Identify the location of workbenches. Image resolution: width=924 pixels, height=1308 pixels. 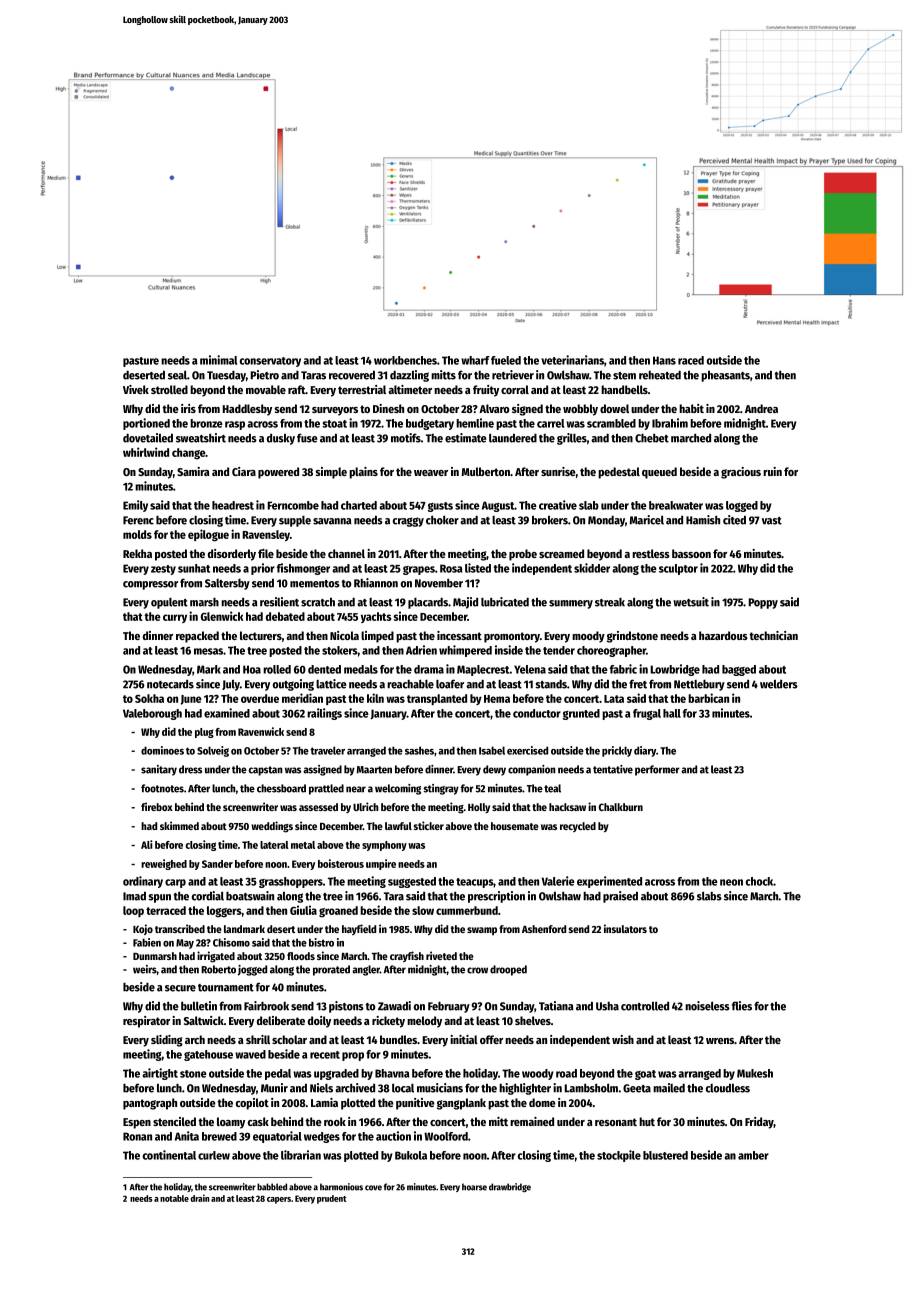
(405, 360).
